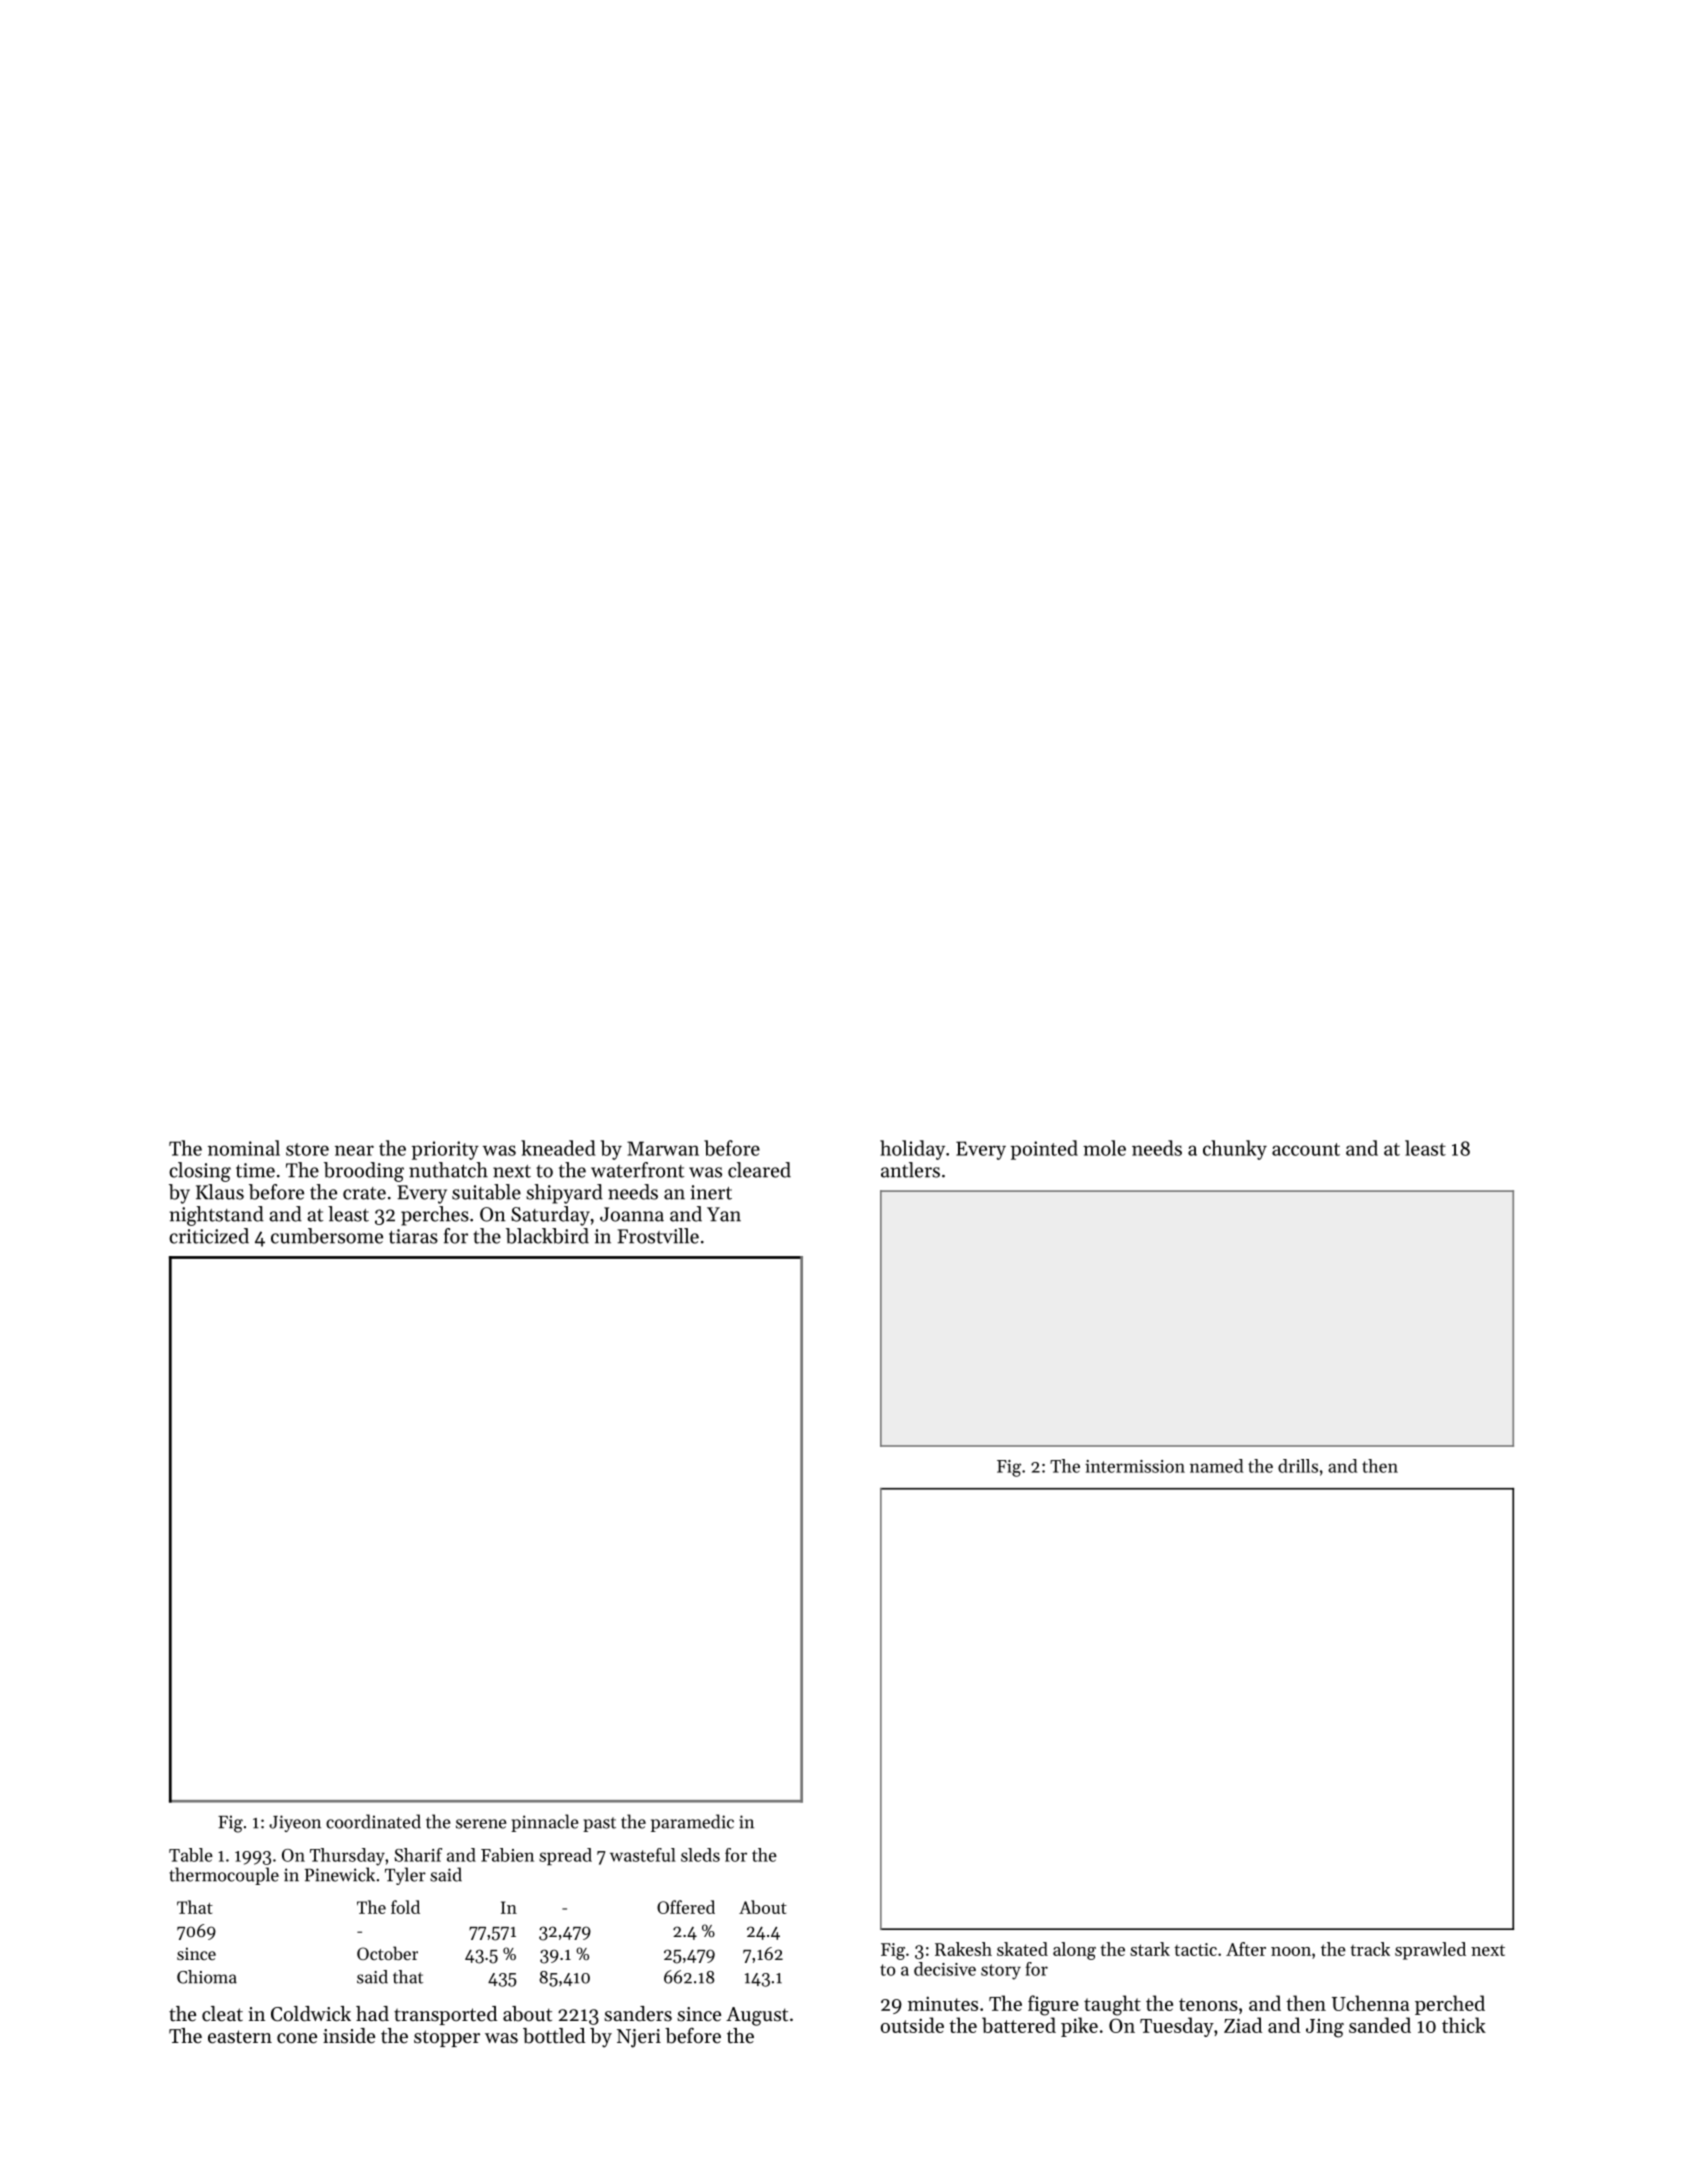  Describe the element at coordinates (307, 1149) in the document. I see `store` at that location.
